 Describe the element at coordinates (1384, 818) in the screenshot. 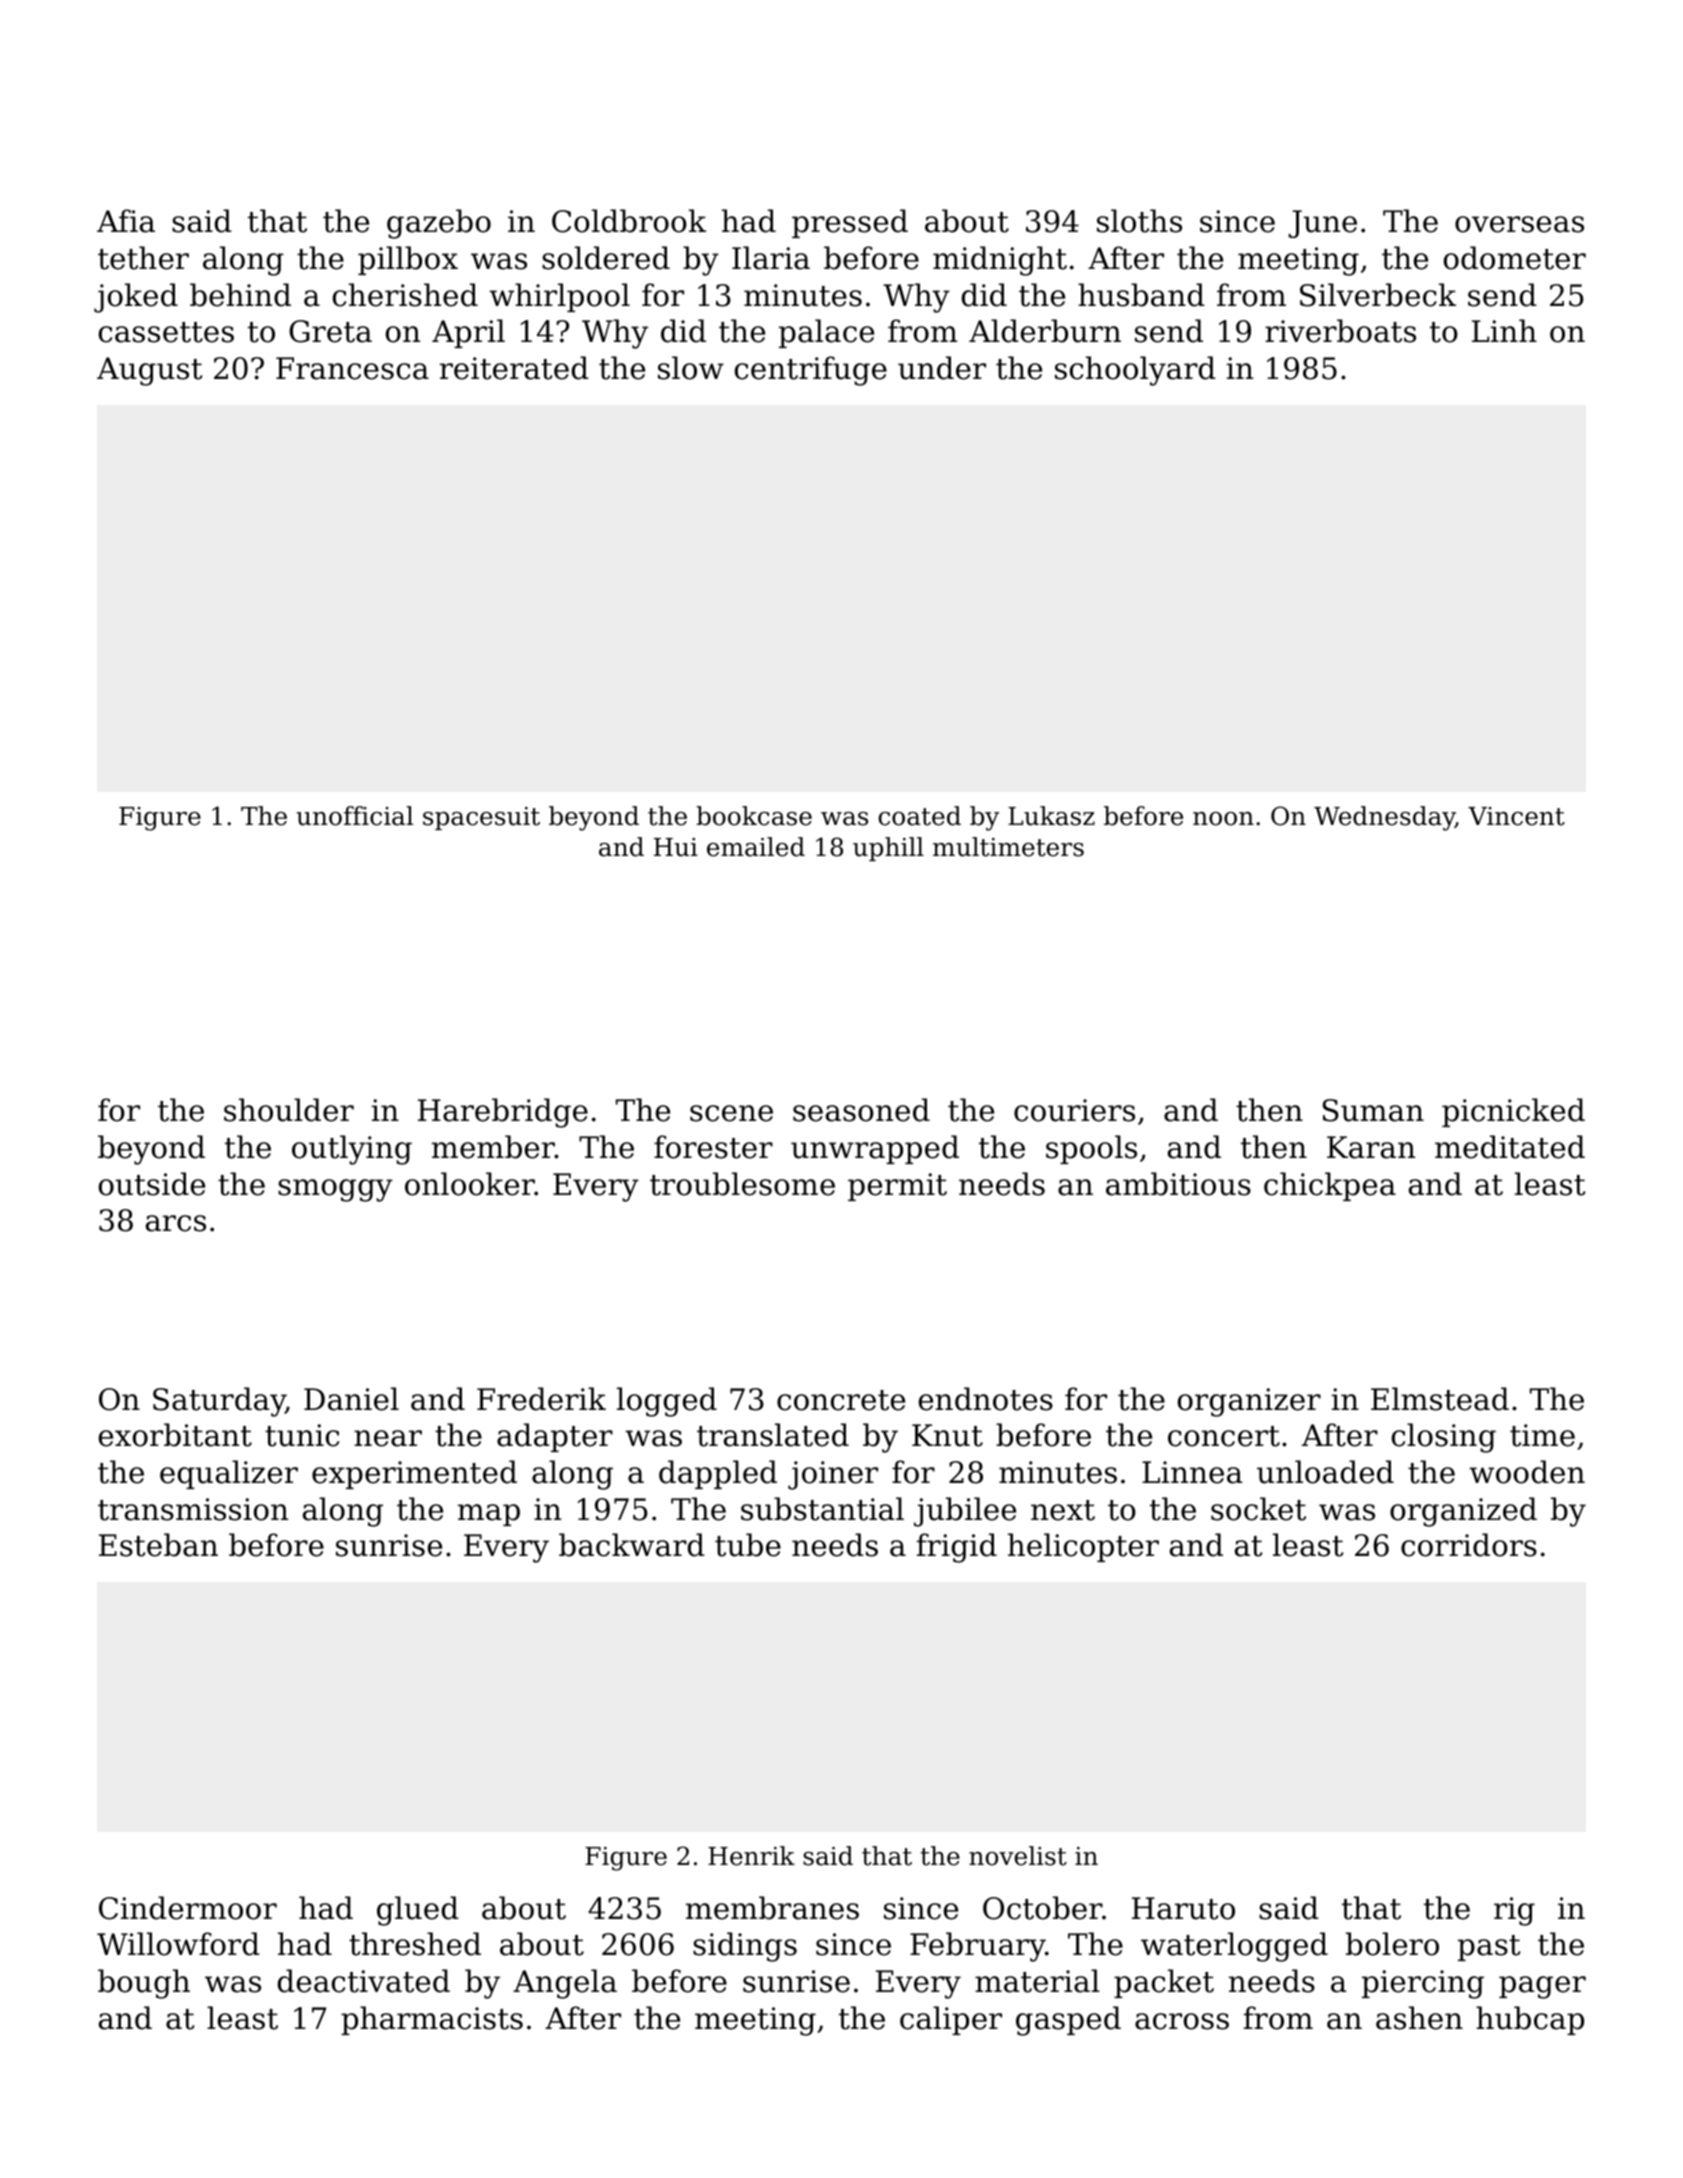

I see `Wednesday` at that location.
